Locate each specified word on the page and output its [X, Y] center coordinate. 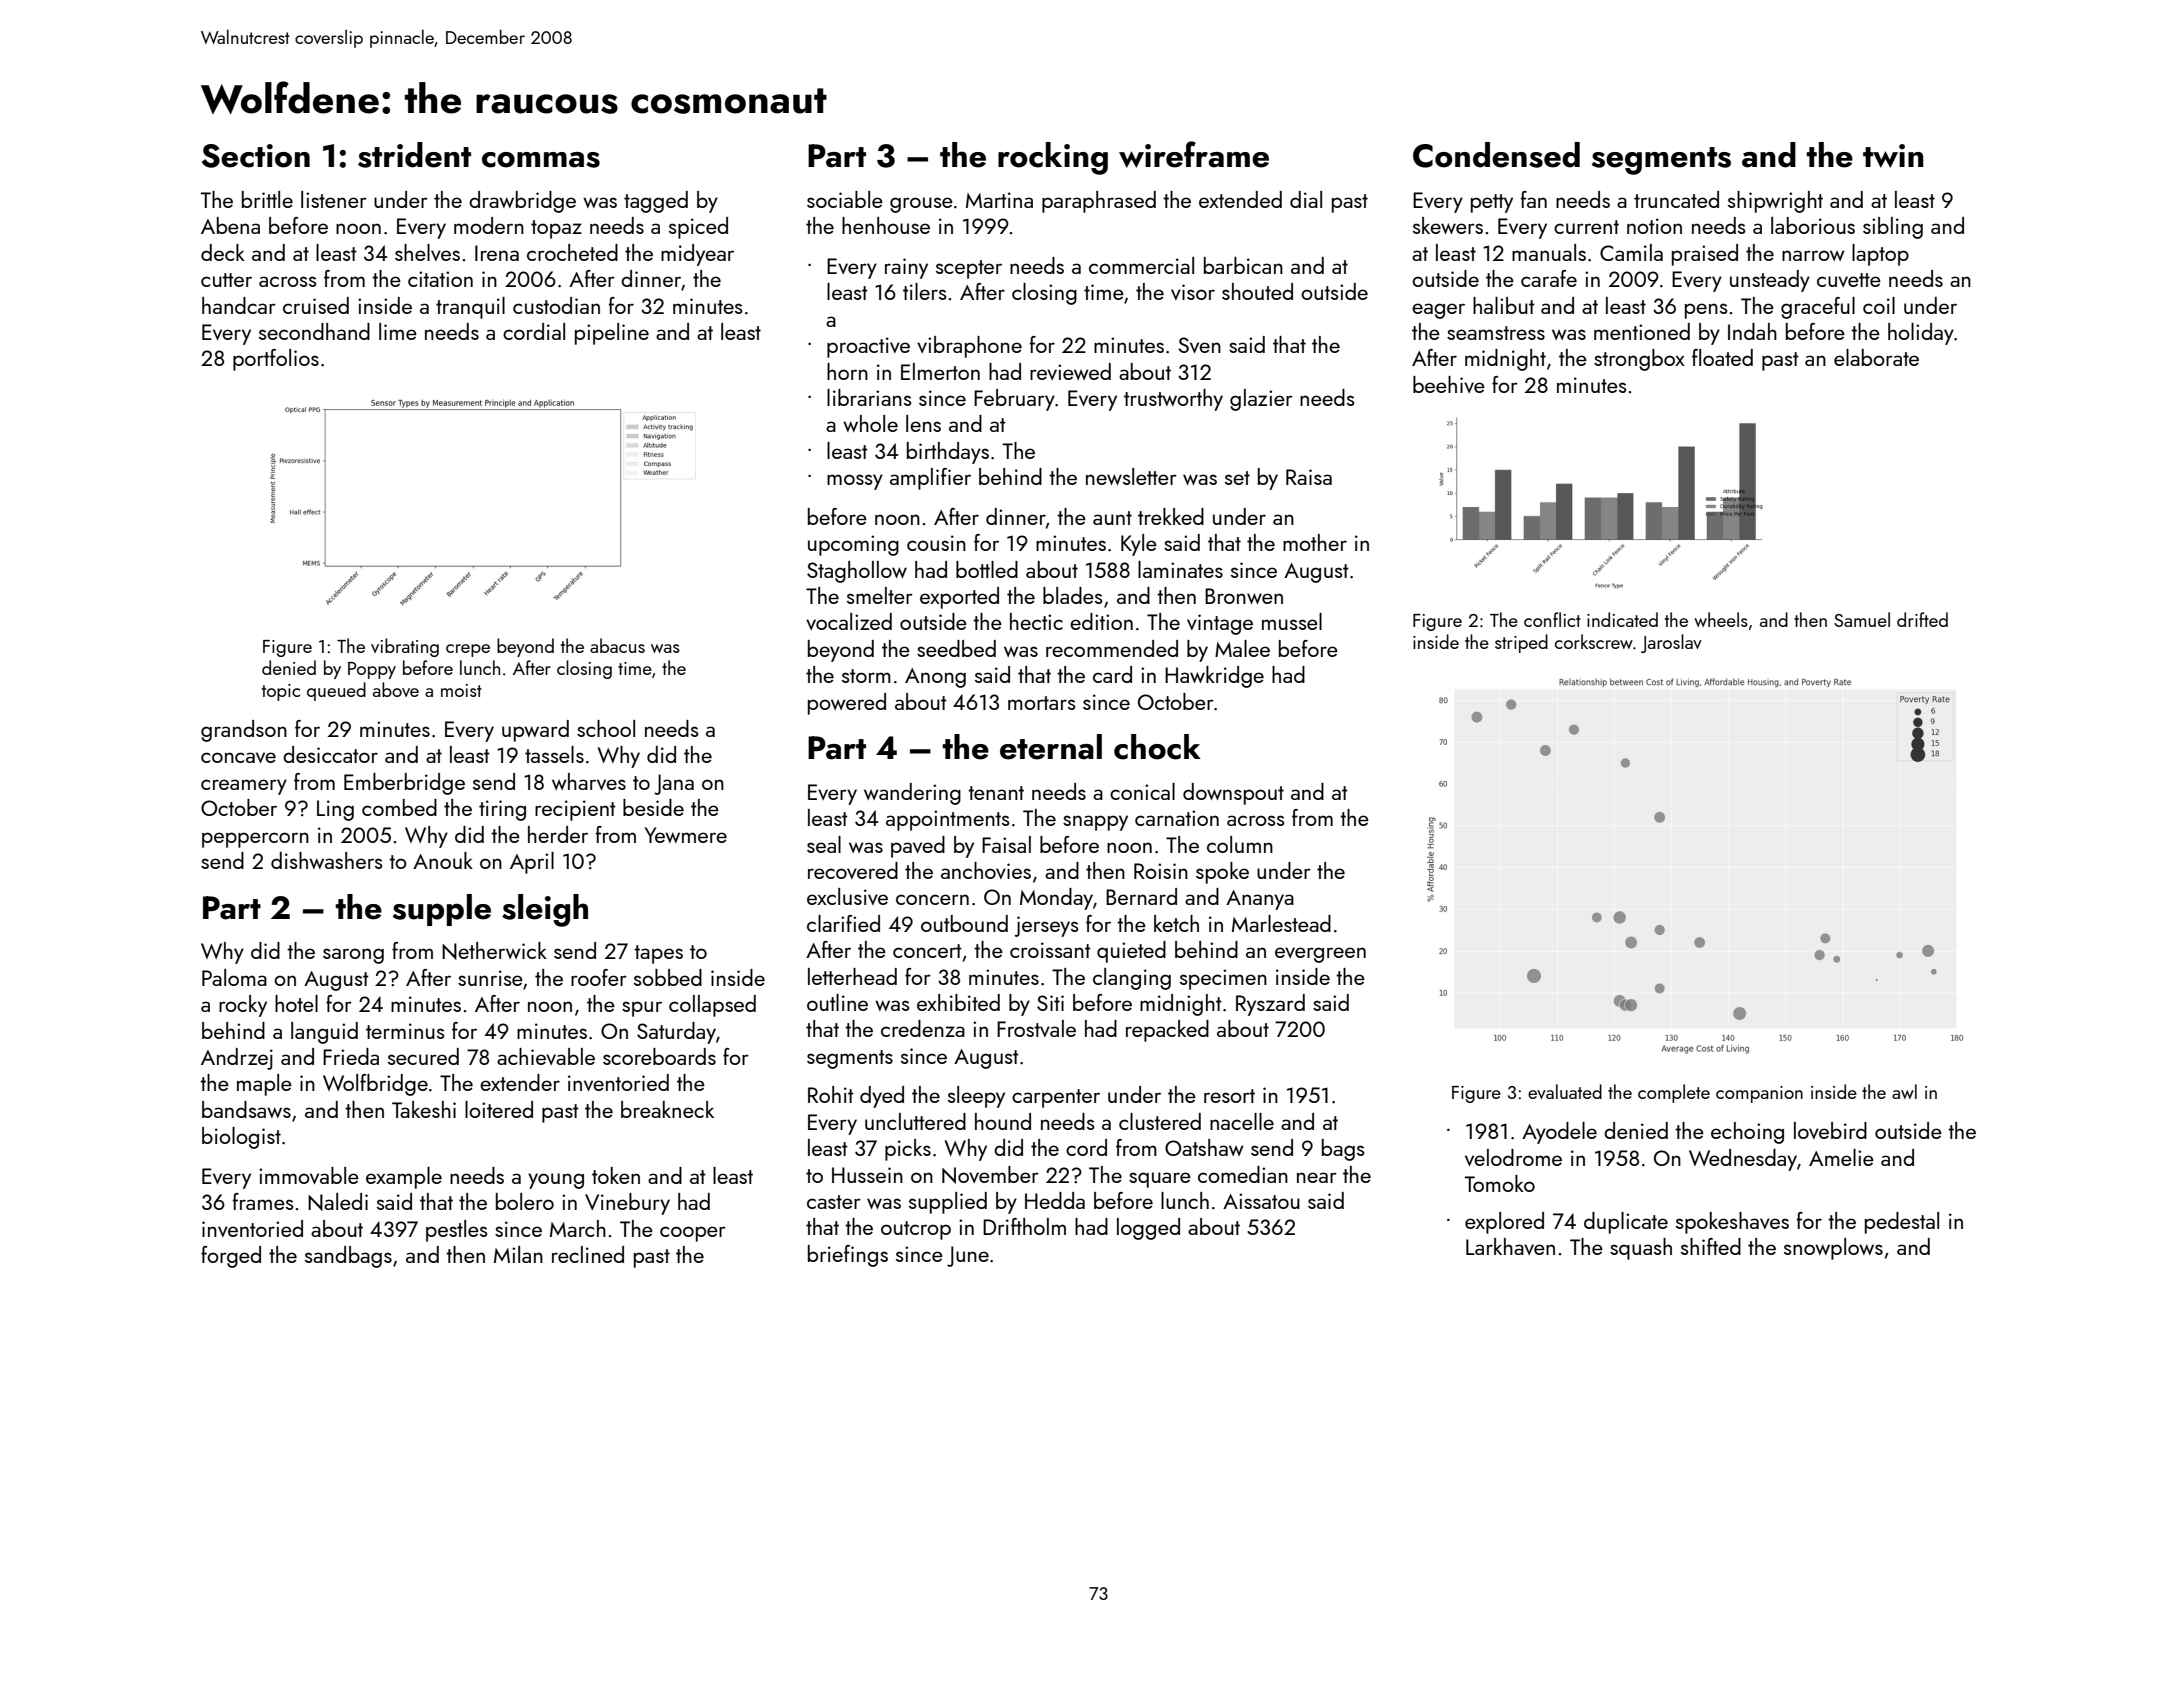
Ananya [1260, 900]
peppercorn [255, 840]
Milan [518, 1254]
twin [1893, 156]
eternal [1051, 747]
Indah [1752, 331]
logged [1148, 1229]
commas [541, 160]
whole [870, 423]
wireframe [1194, 154]
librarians [869, 397]
